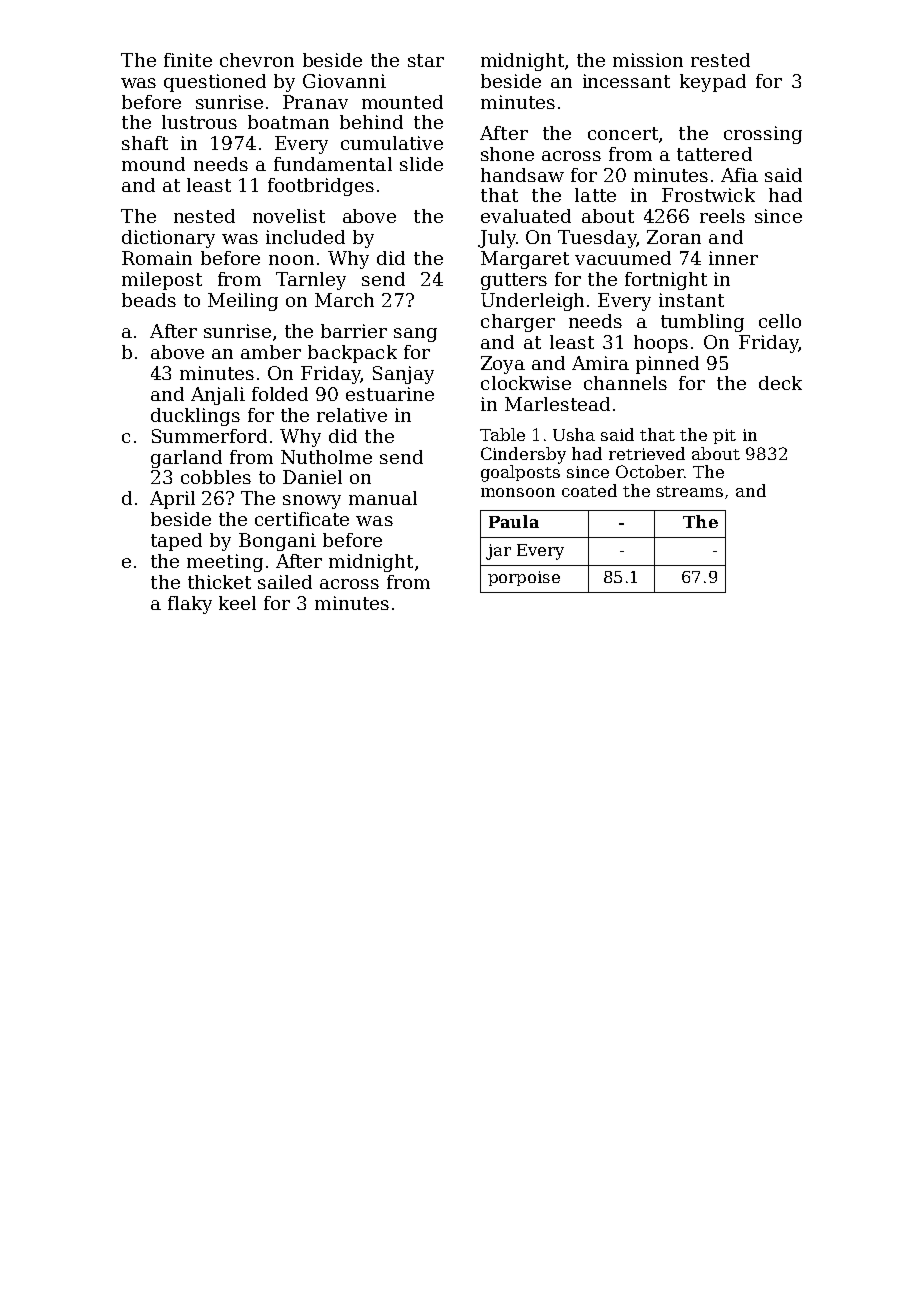 The width and height of the screenshot is (924, 1308). I want to click on crossing, so click(763, 135).
